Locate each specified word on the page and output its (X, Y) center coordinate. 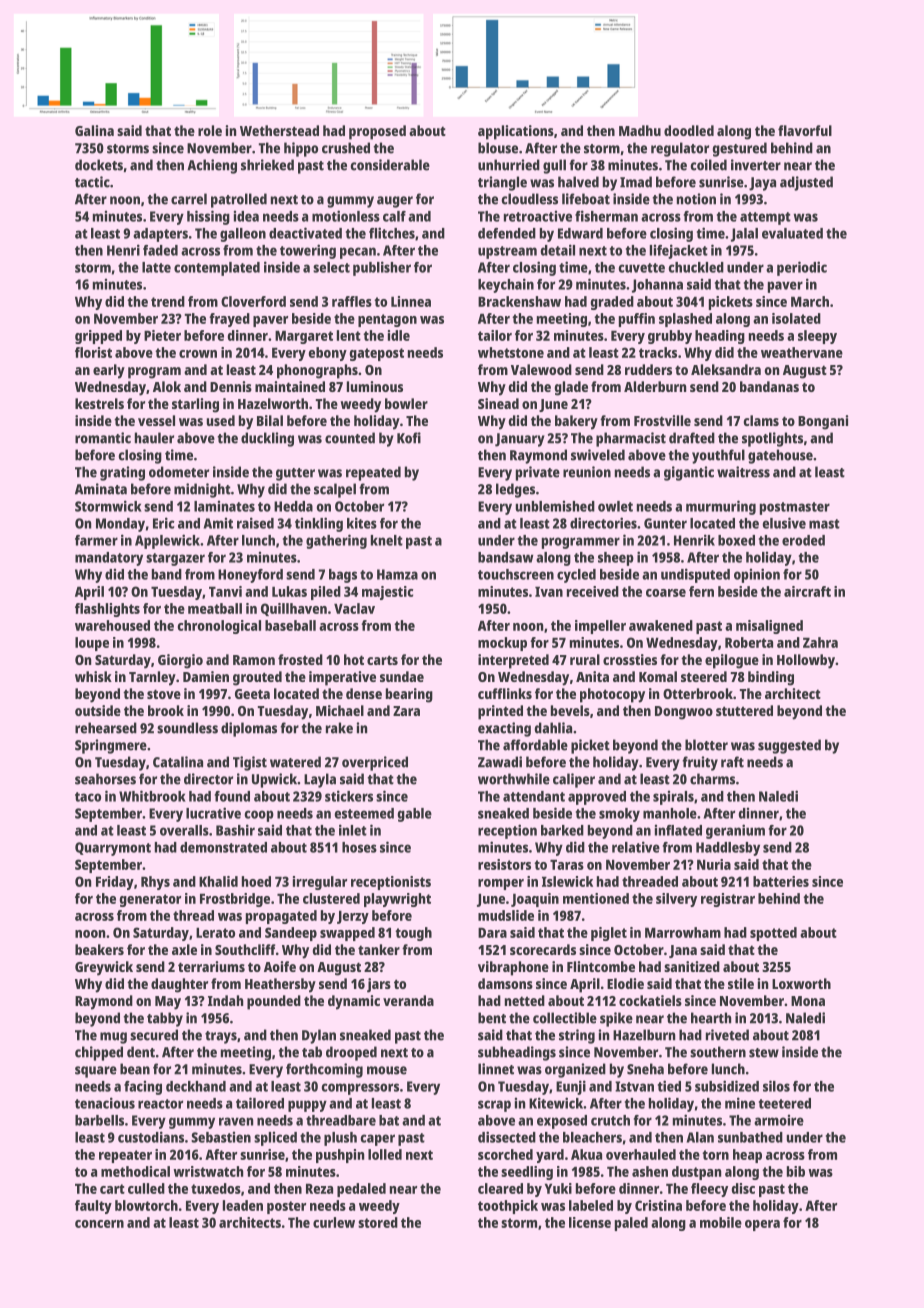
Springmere (111, 746)
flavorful (805, 130)
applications (516, 132)
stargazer (175, 559)
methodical (135, 1171)
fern (701, 591)
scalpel (335, 490)
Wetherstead (279, 130)
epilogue (732, 661)
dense (364, 693)
